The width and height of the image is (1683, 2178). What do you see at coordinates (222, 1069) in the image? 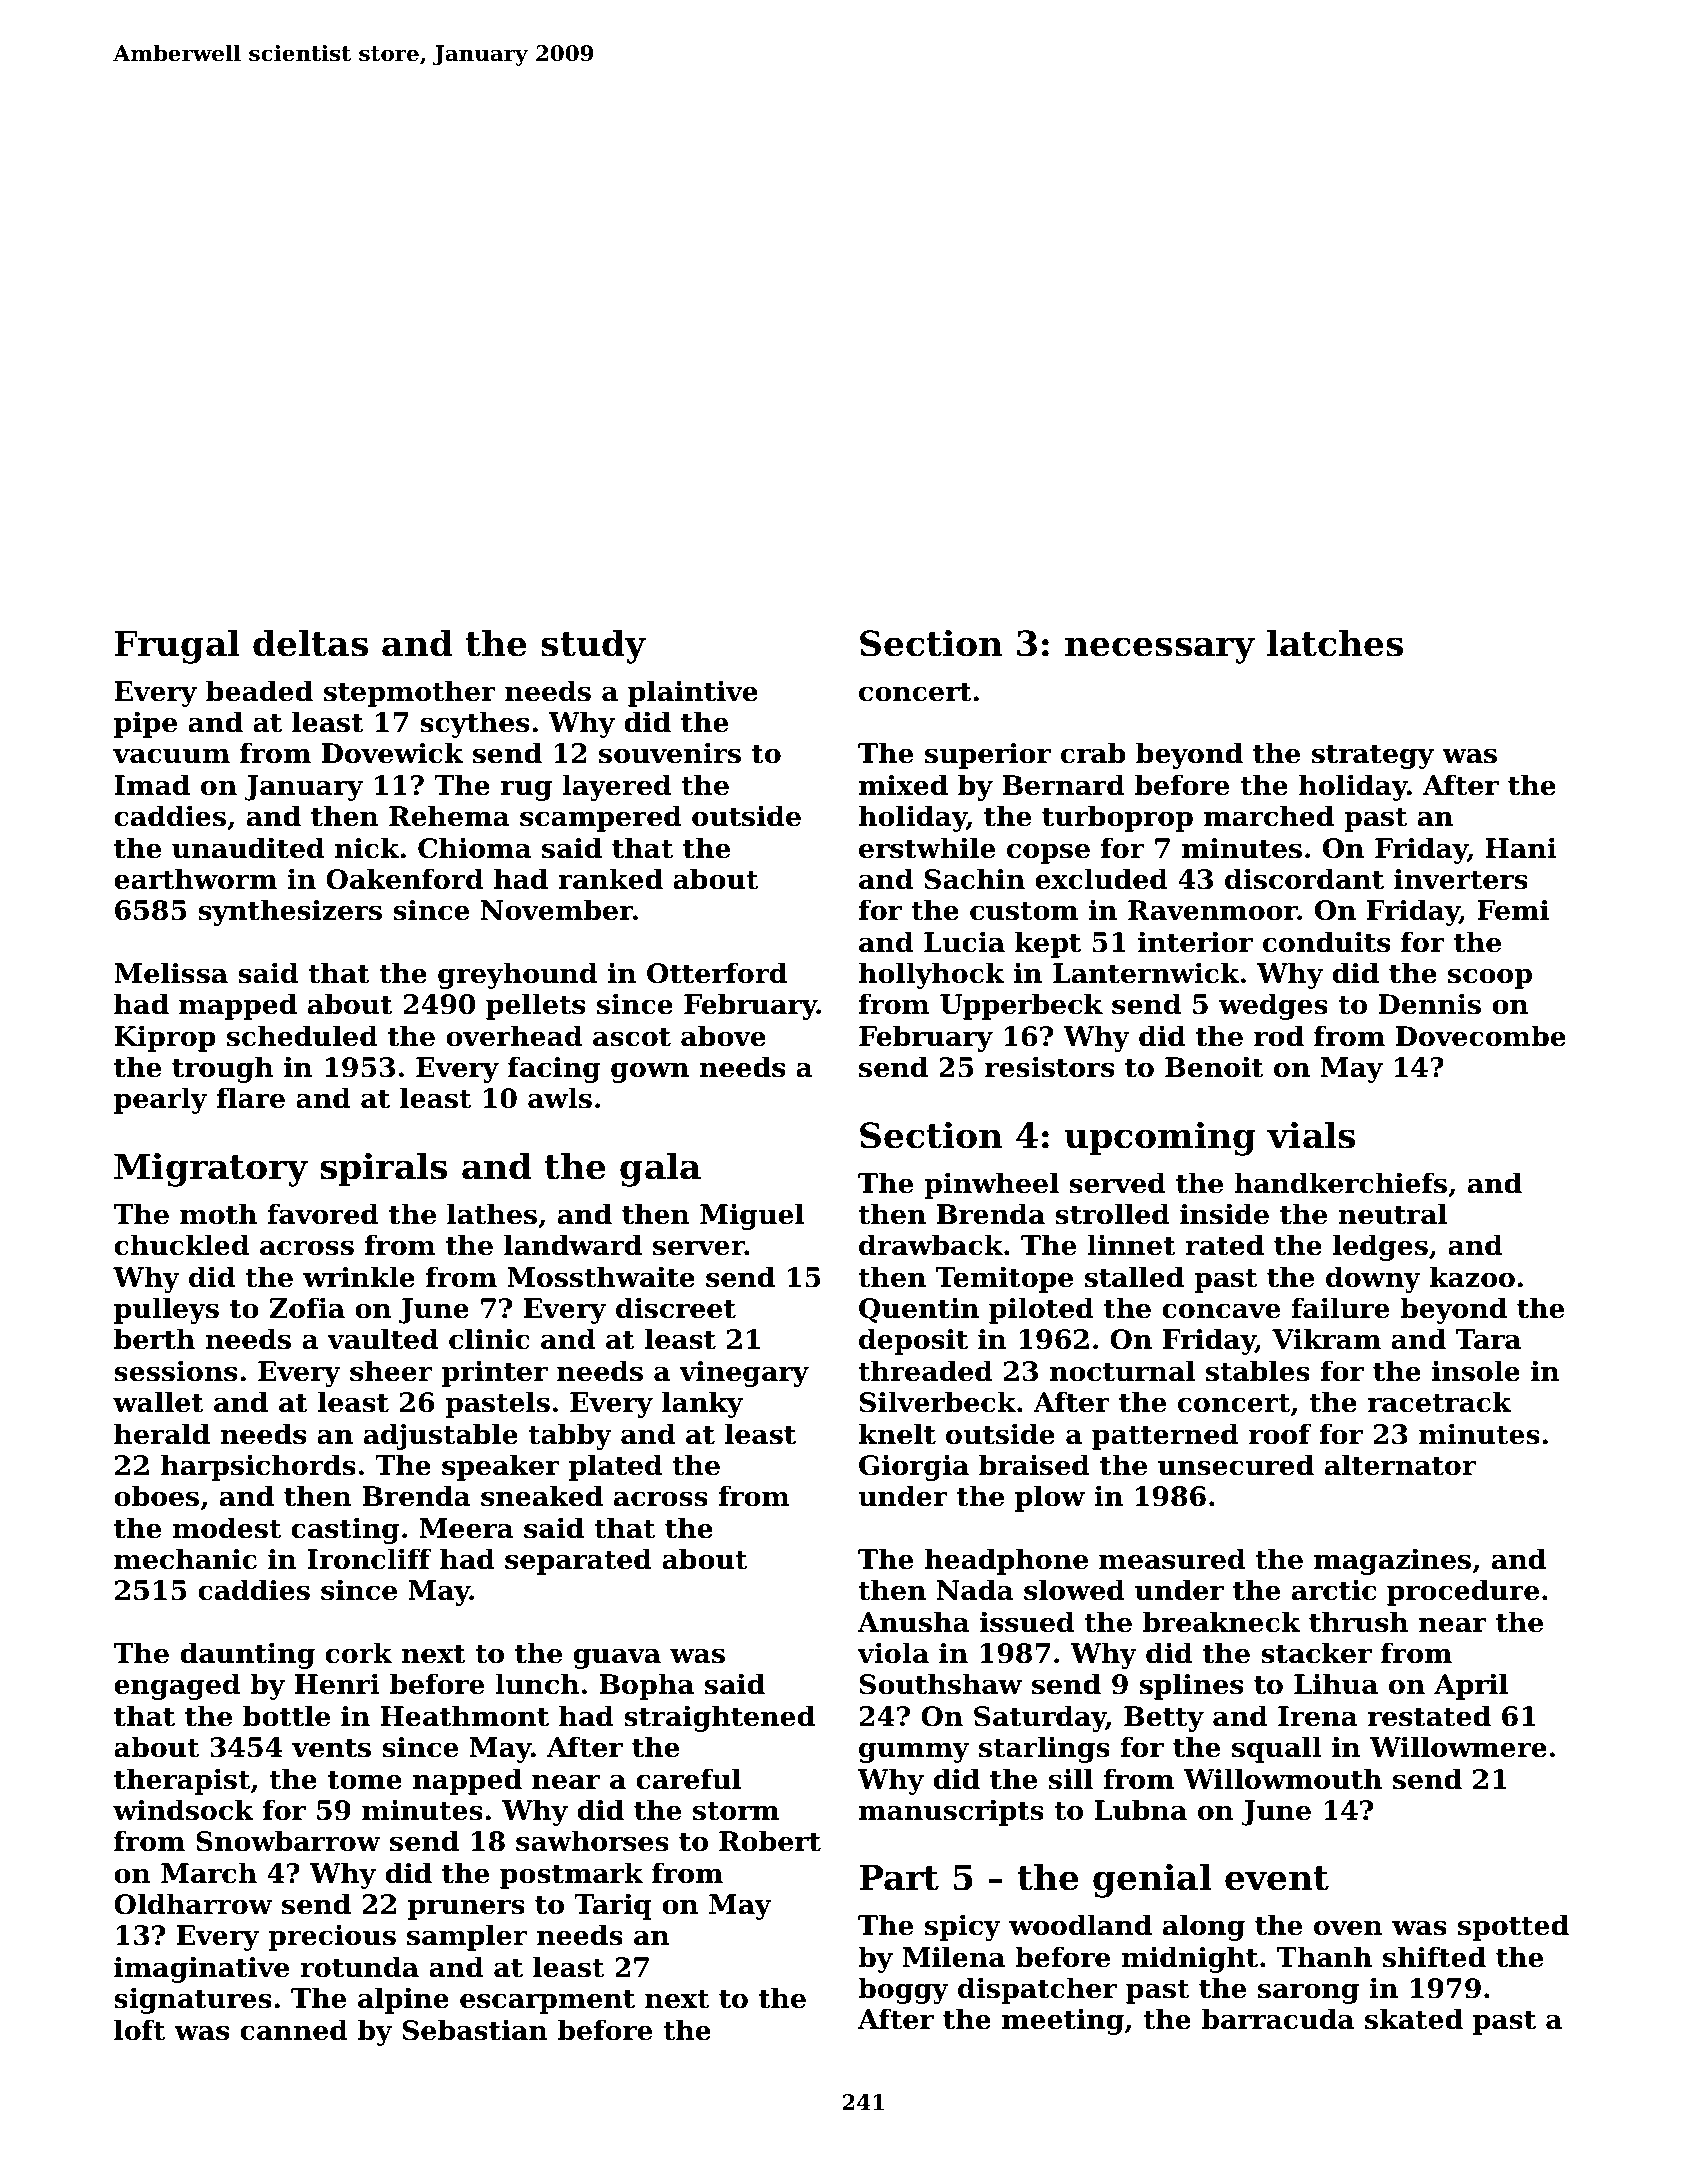
I see `trough` at bounding box center [222, 1069].
